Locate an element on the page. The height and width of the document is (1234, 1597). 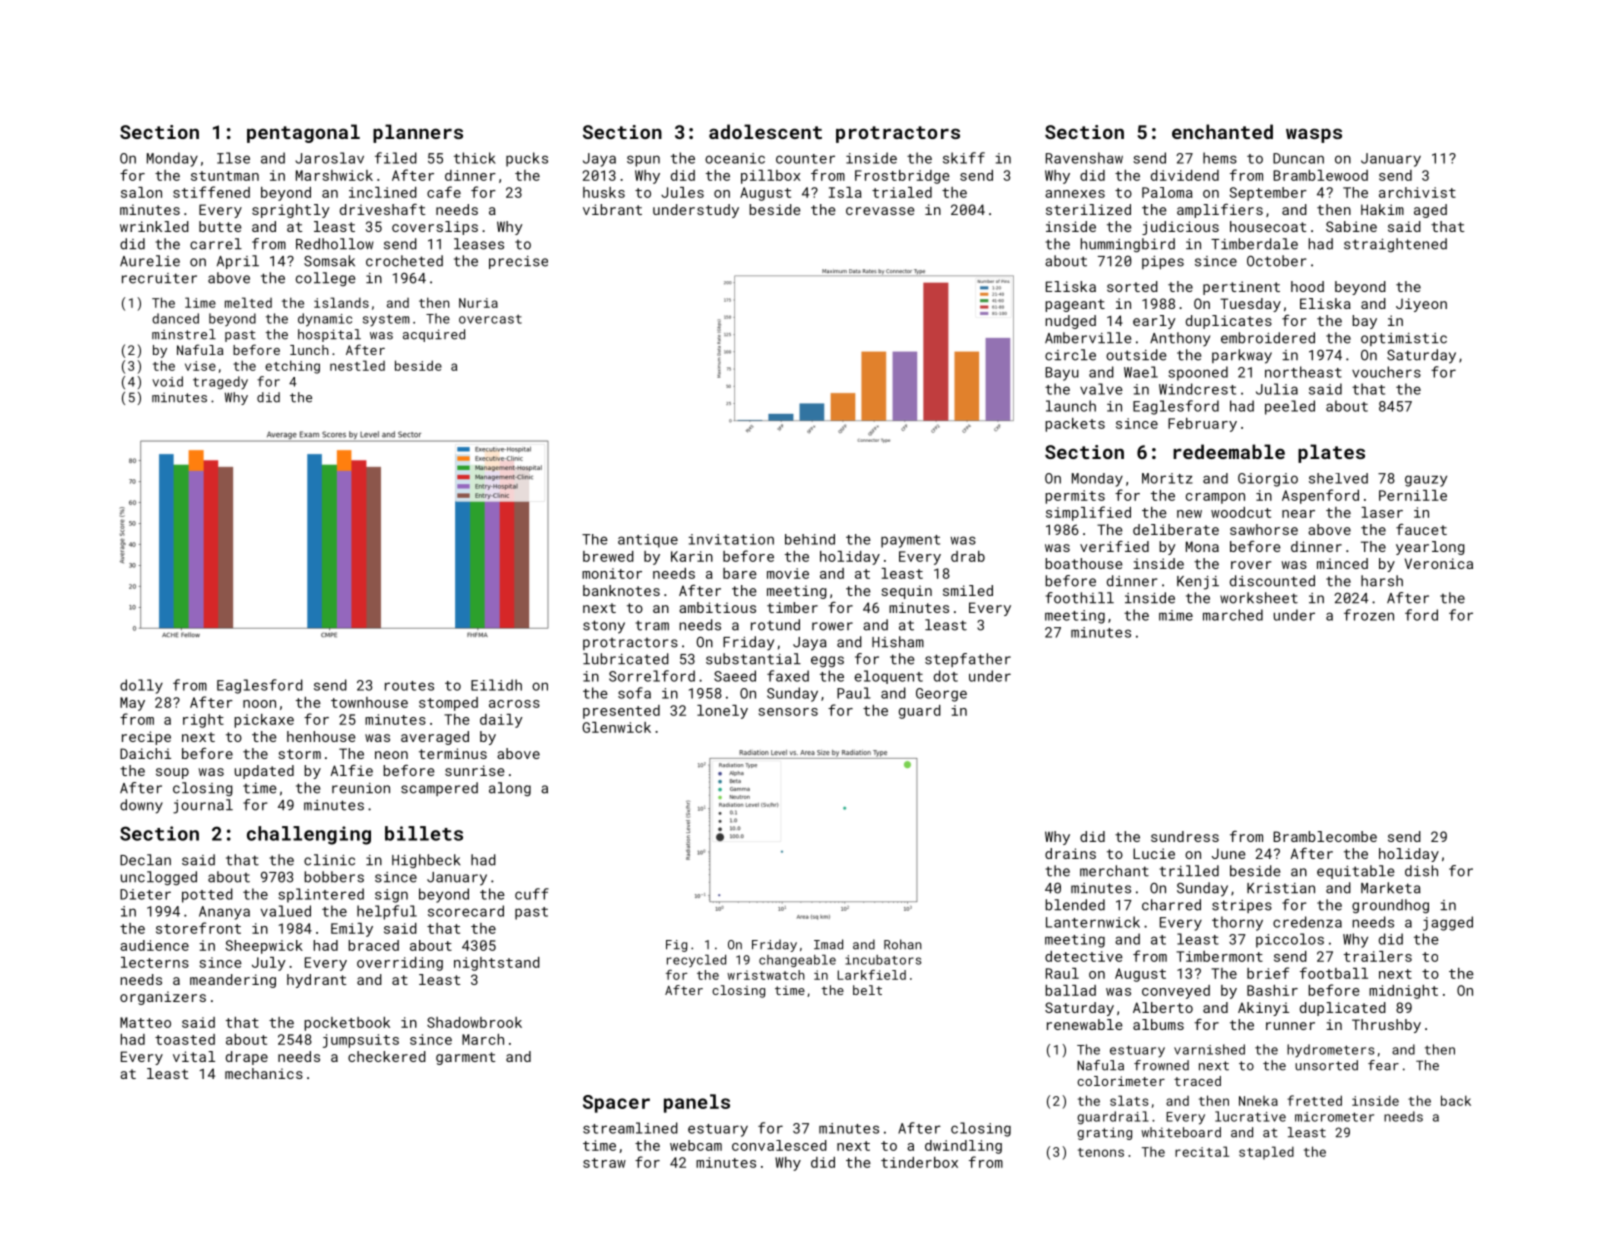
webcam is located at coordinates (696, 1145).
